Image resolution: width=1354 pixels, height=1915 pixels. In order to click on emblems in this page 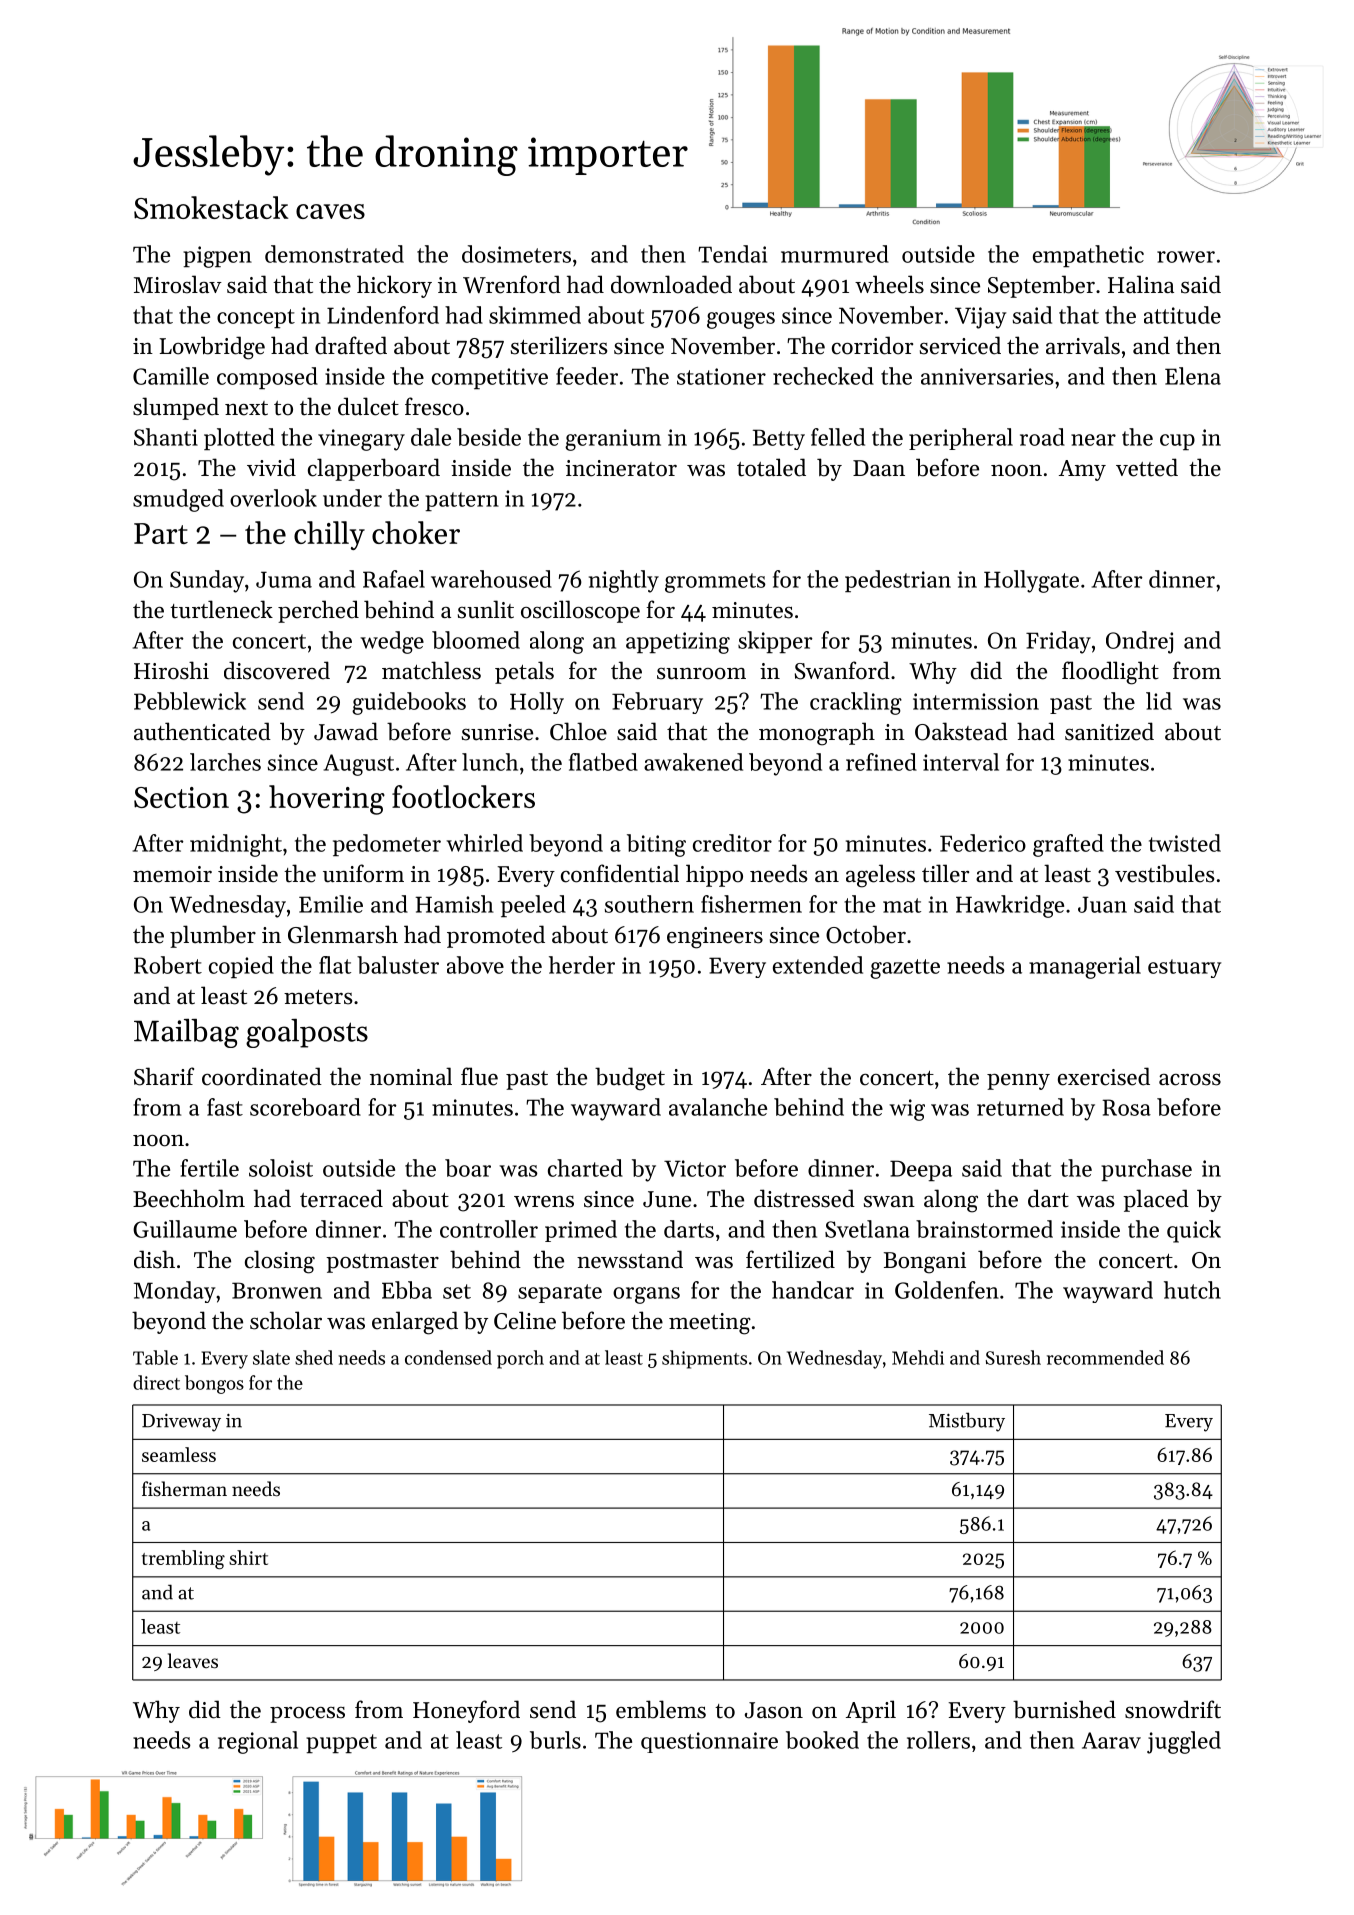, I will do `click(661, 1709)`.
